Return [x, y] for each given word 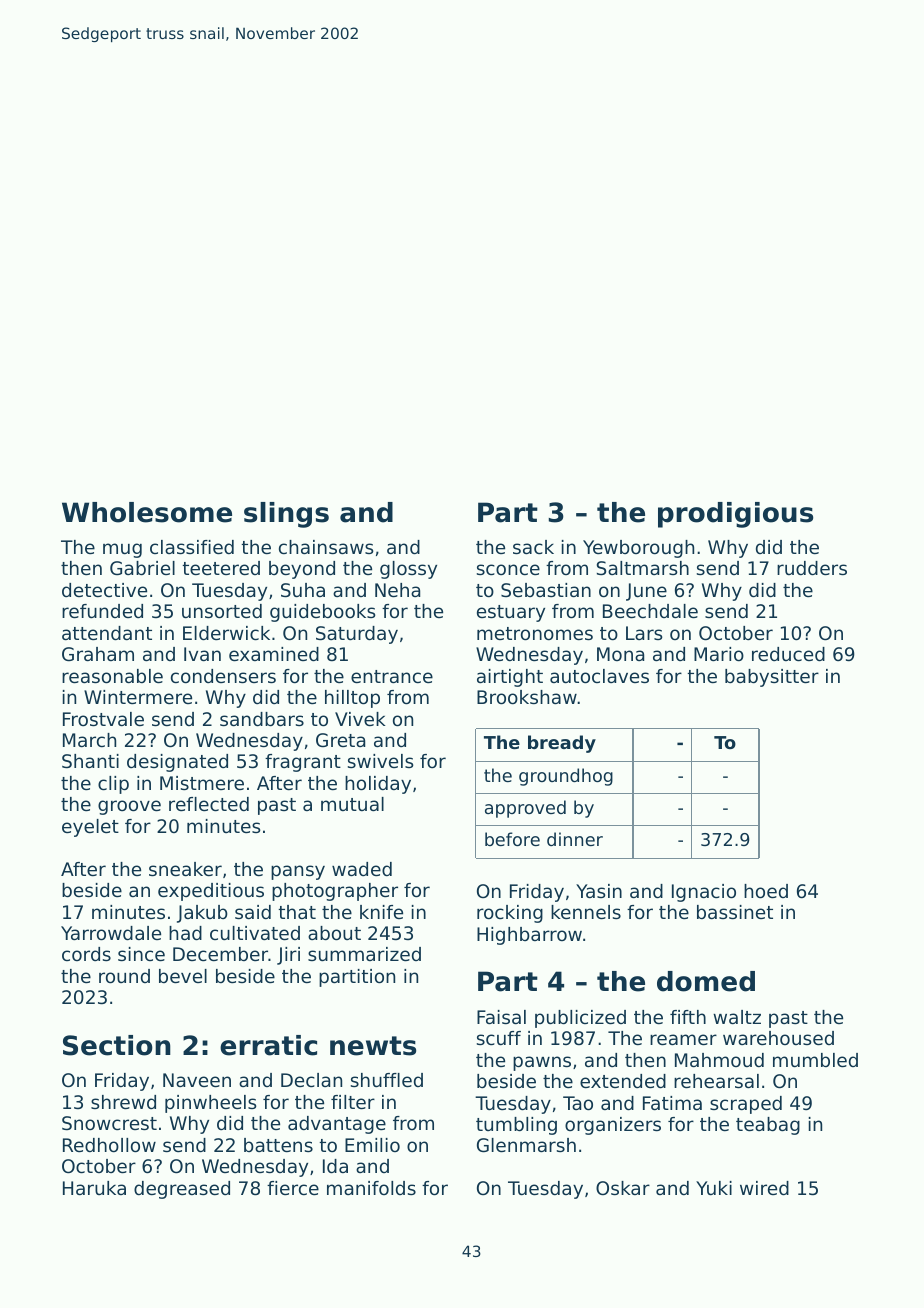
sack [533, 547]
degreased [182, 1190]
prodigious [735, 515]
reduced [788, 654]
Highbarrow [529, 936]
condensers [223, 676]
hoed [766, 891]
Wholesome [147, 512]
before [512, 839]
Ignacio [704, 893]
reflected [209, 804]
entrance [392, 676]
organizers [613, 1126]
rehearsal [716, 1081]
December [220, 954]
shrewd [123, 1102]
